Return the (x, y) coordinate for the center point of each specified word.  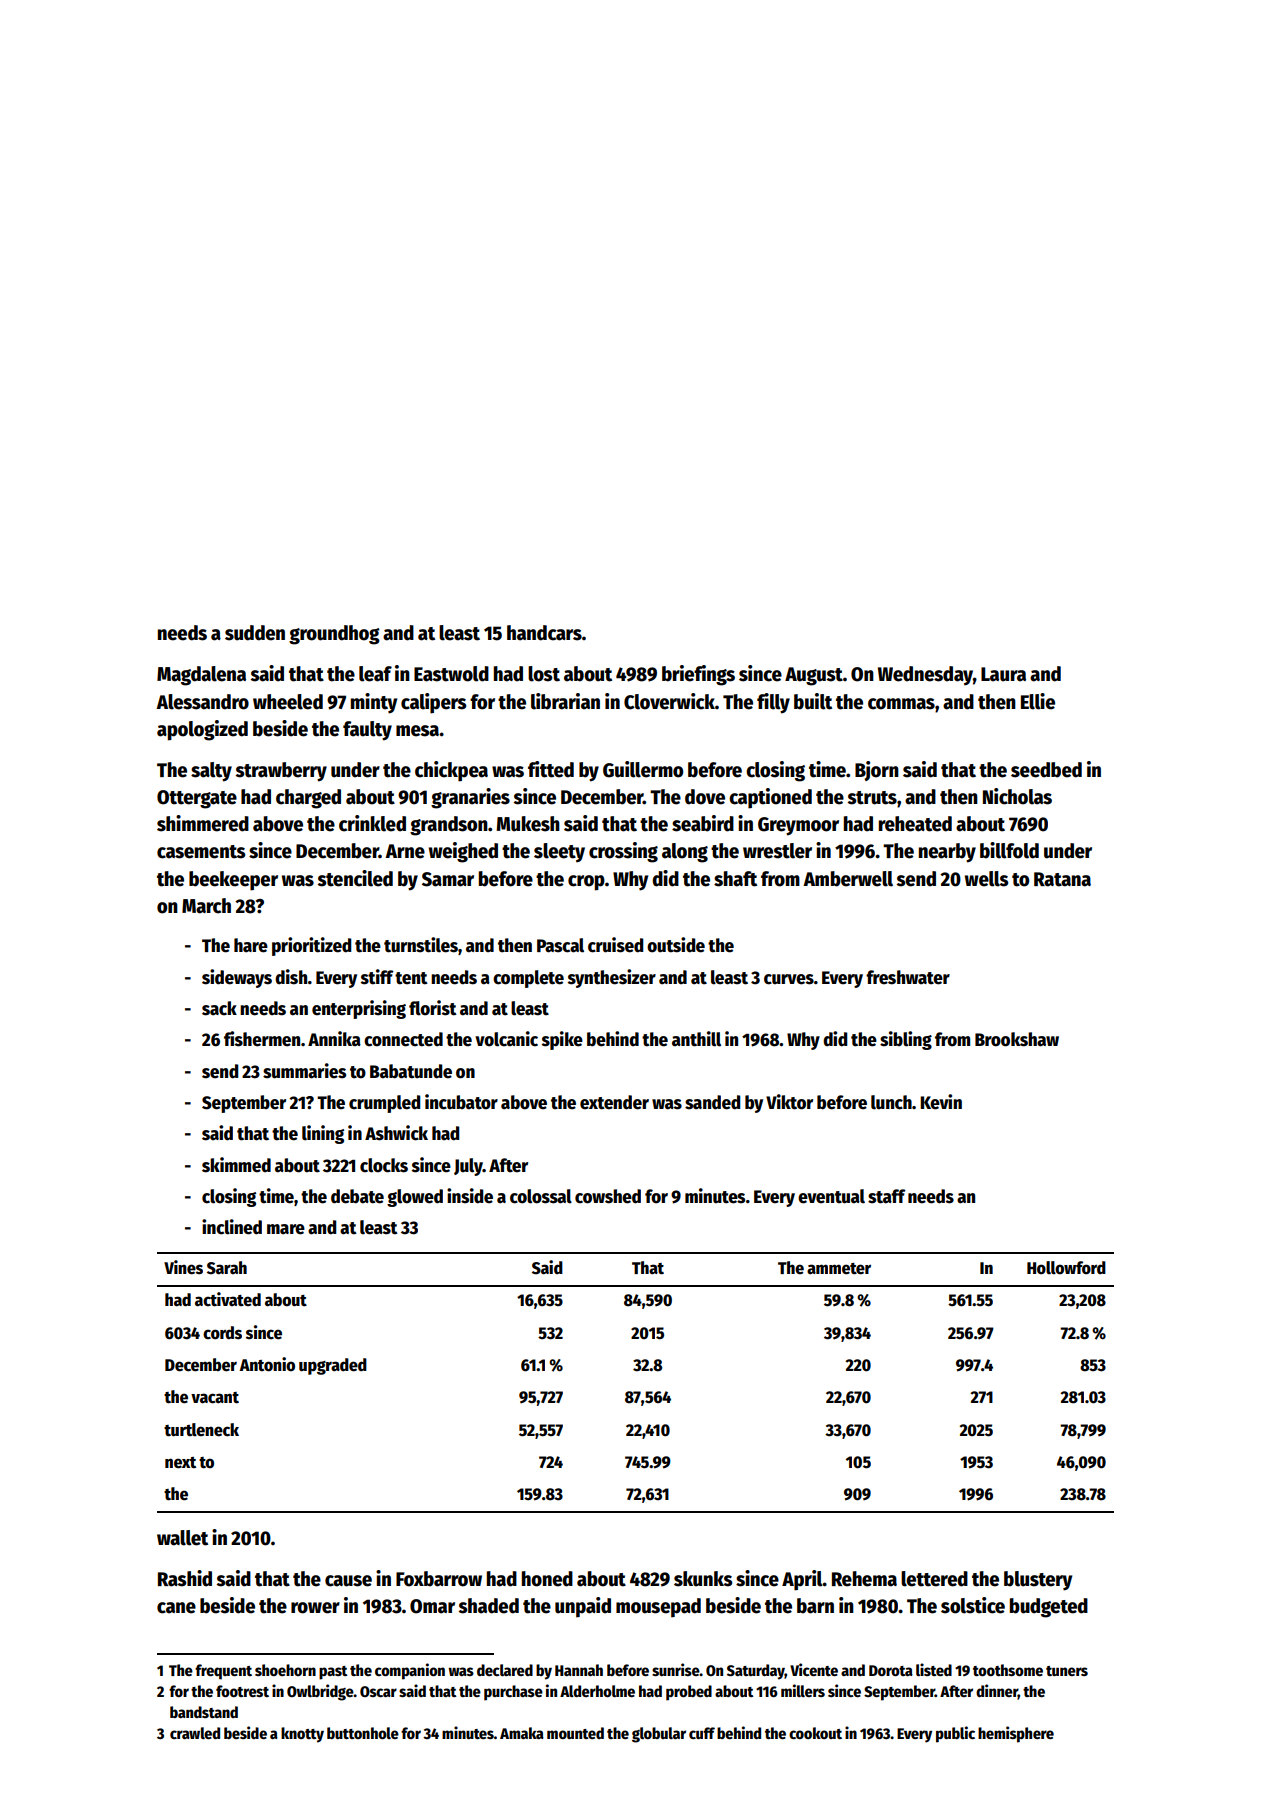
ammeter (839, 1269)
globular (659, 1735)
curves (789, 979)
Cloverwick (669, 701)
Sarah (227, 1268)
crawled (195, 1733)
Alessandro (202, 702)
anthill (696, 1039)
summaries (304, 1071)
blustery (1038, 1581)
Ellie (1038, 701)
